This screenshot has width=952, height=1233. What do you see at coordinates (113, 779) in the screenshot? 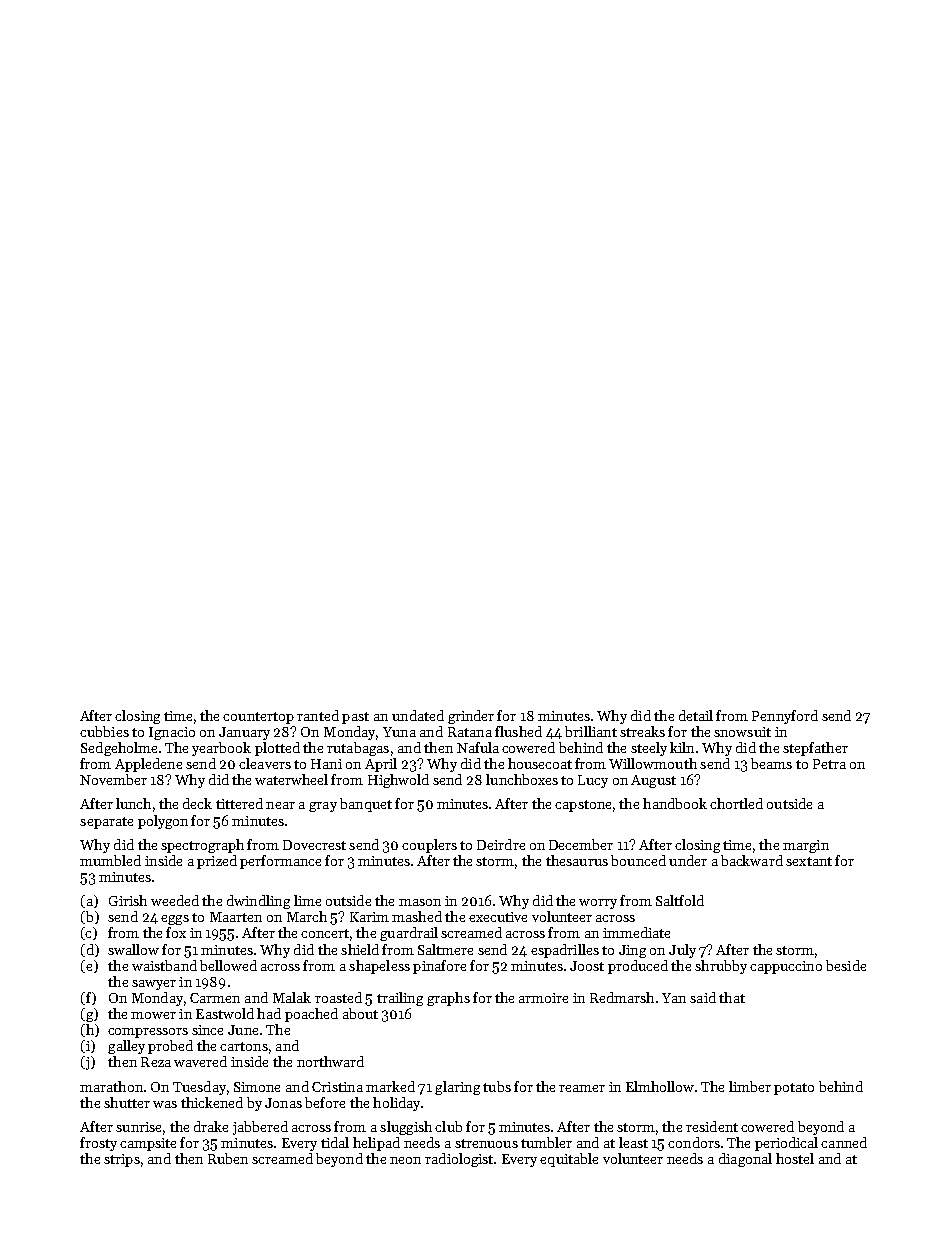
I see `November` at bounding box center [113, 779].
